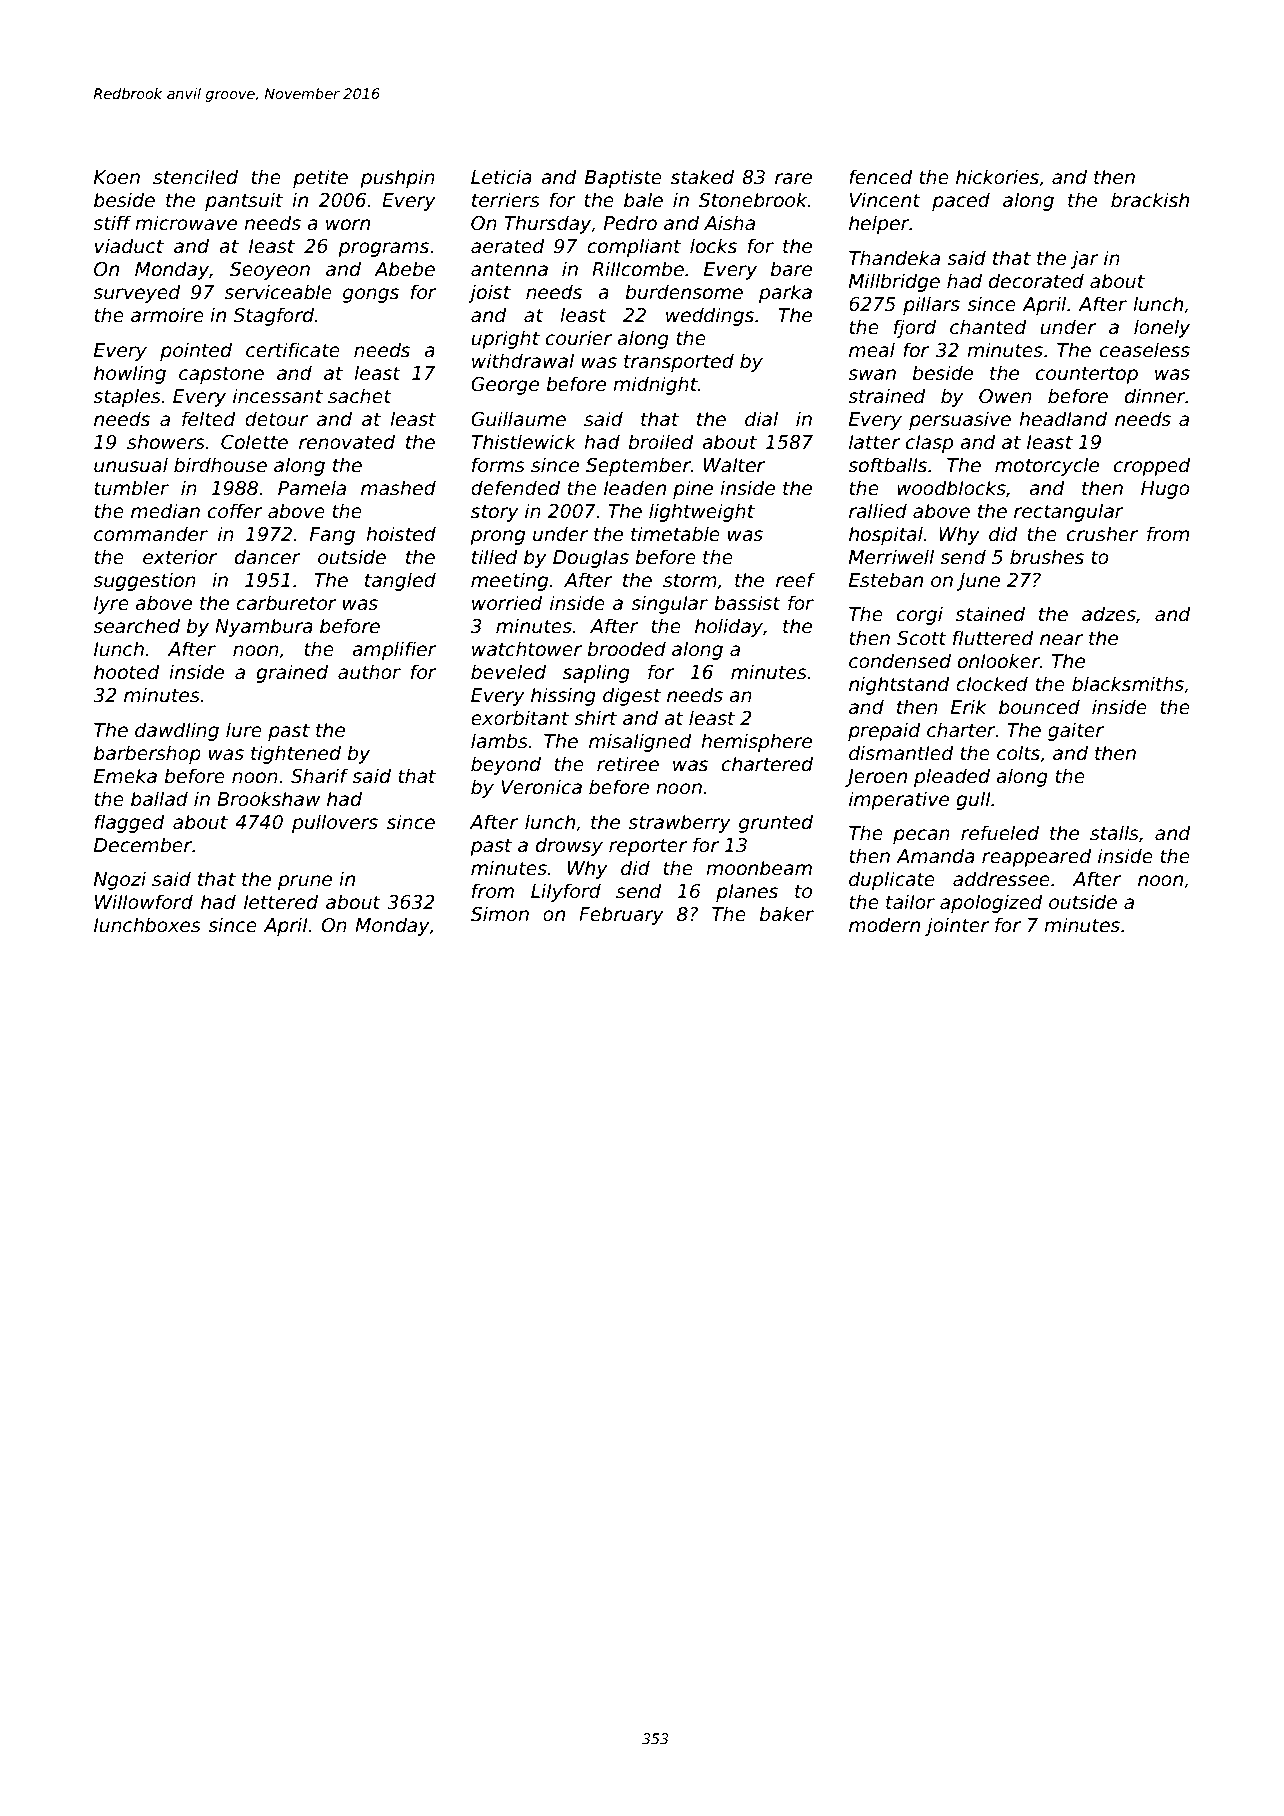 The width and height of the page is (1284, 1816). I want to click on lettered, so click(281, 902).
